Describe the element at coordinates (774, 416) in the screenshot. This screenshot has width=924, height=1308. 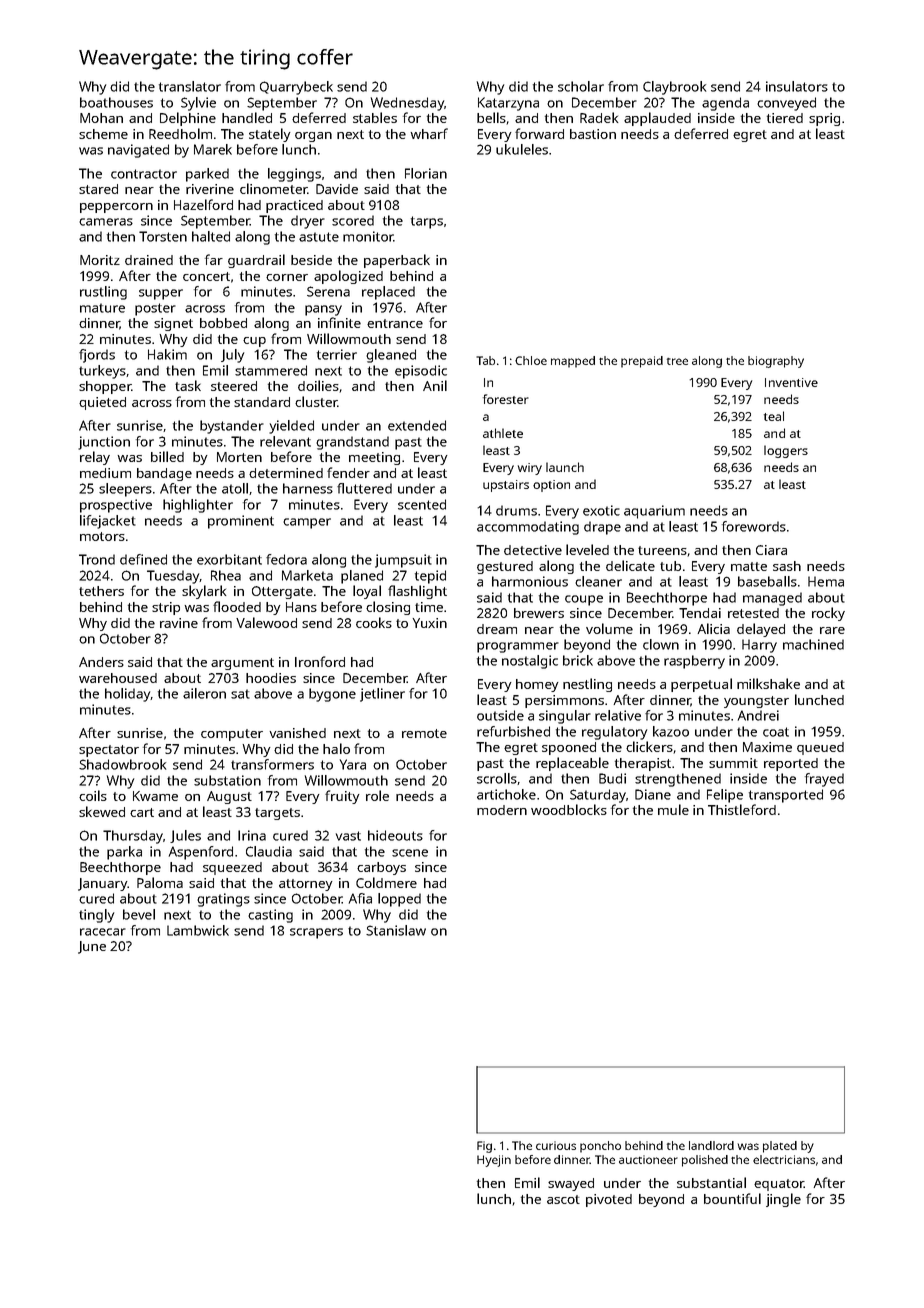
I see `teal` at that location.
